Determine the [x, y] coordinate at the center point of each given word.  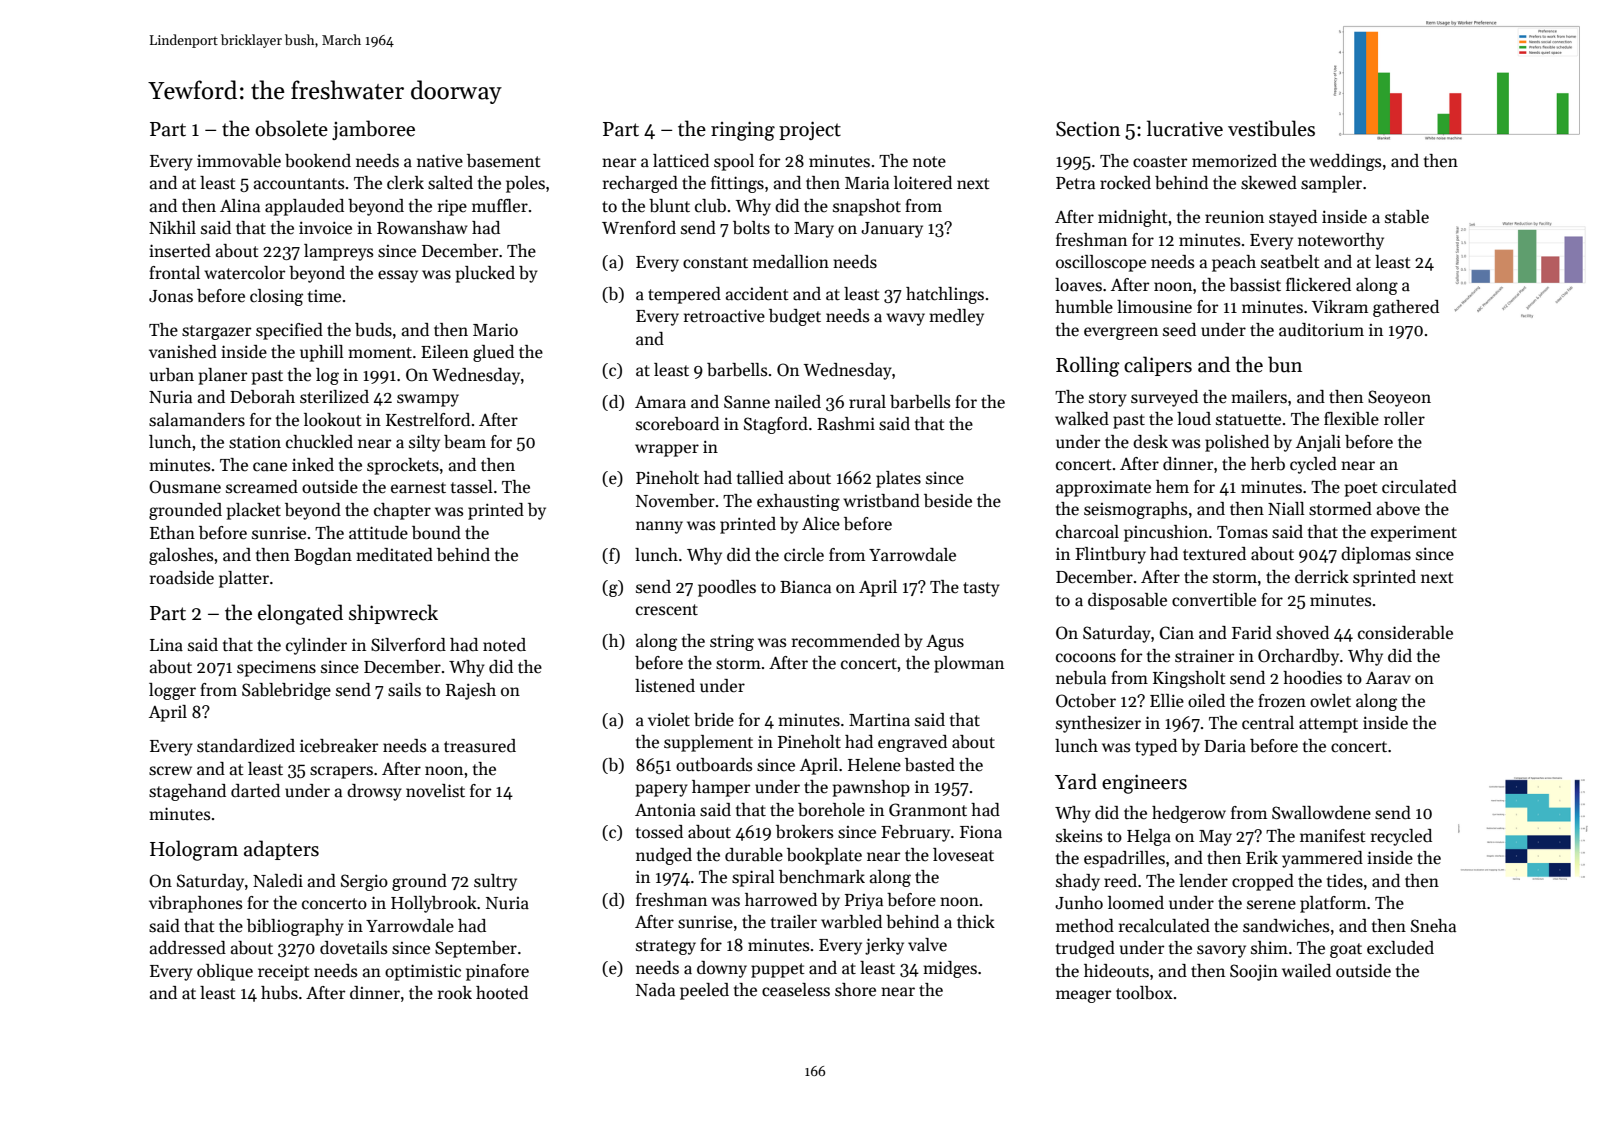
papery [662, 790]
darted [255, 791]
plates [898, 479]
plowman [969, 664]
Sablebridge [286, 691]
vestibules [1271, 128]
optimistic [423, 972]
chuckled [319, 442]
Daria [1225, 746]
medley [956, 317]
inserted [180, 251]
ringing [743, 131]
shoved [1302, 633]
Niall [1286, 508]
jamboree [373, 130]
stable [1407, 217]
